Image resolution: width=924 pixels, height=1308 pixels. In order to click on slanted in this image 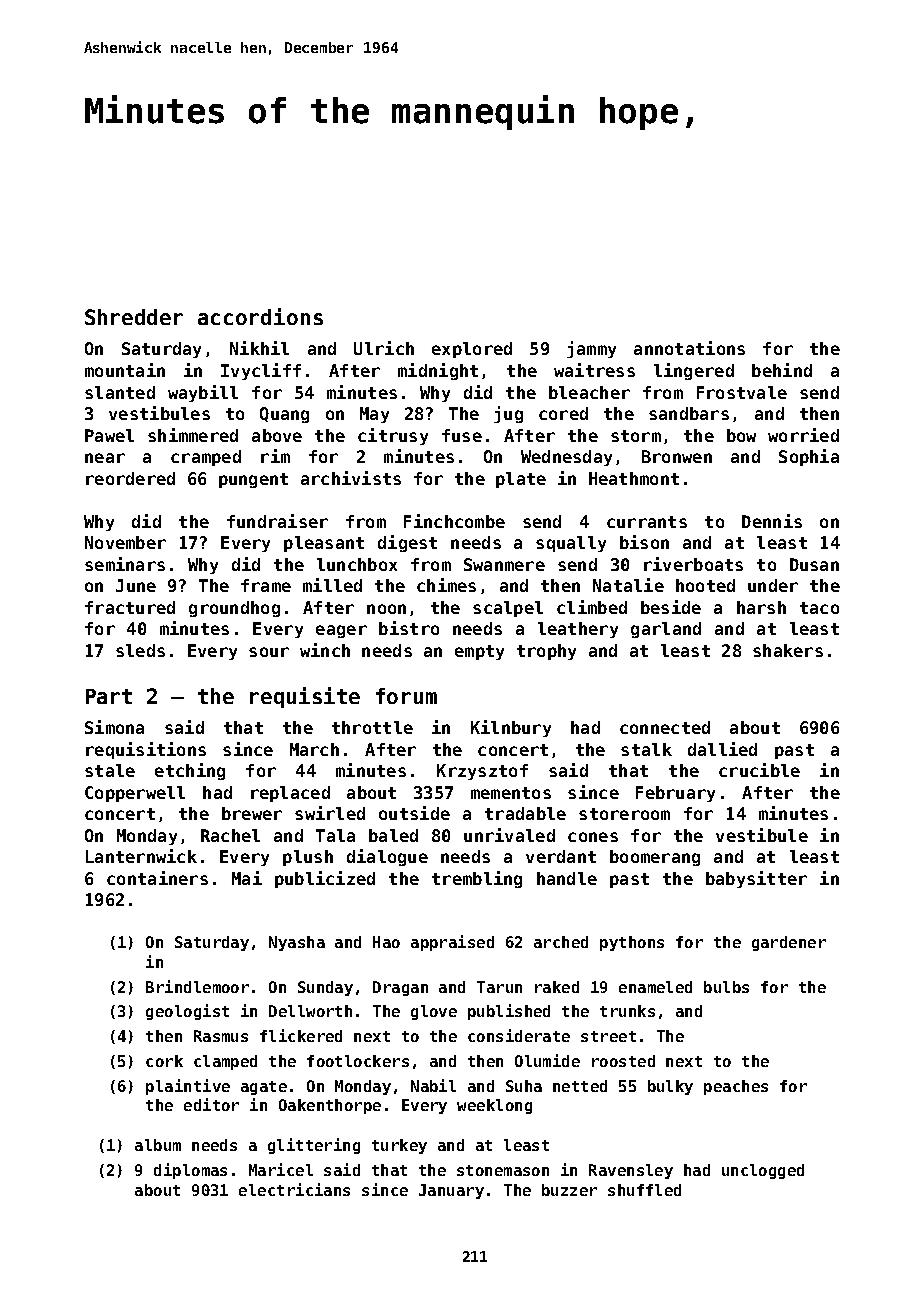, I will do `click(120, 392)`.
